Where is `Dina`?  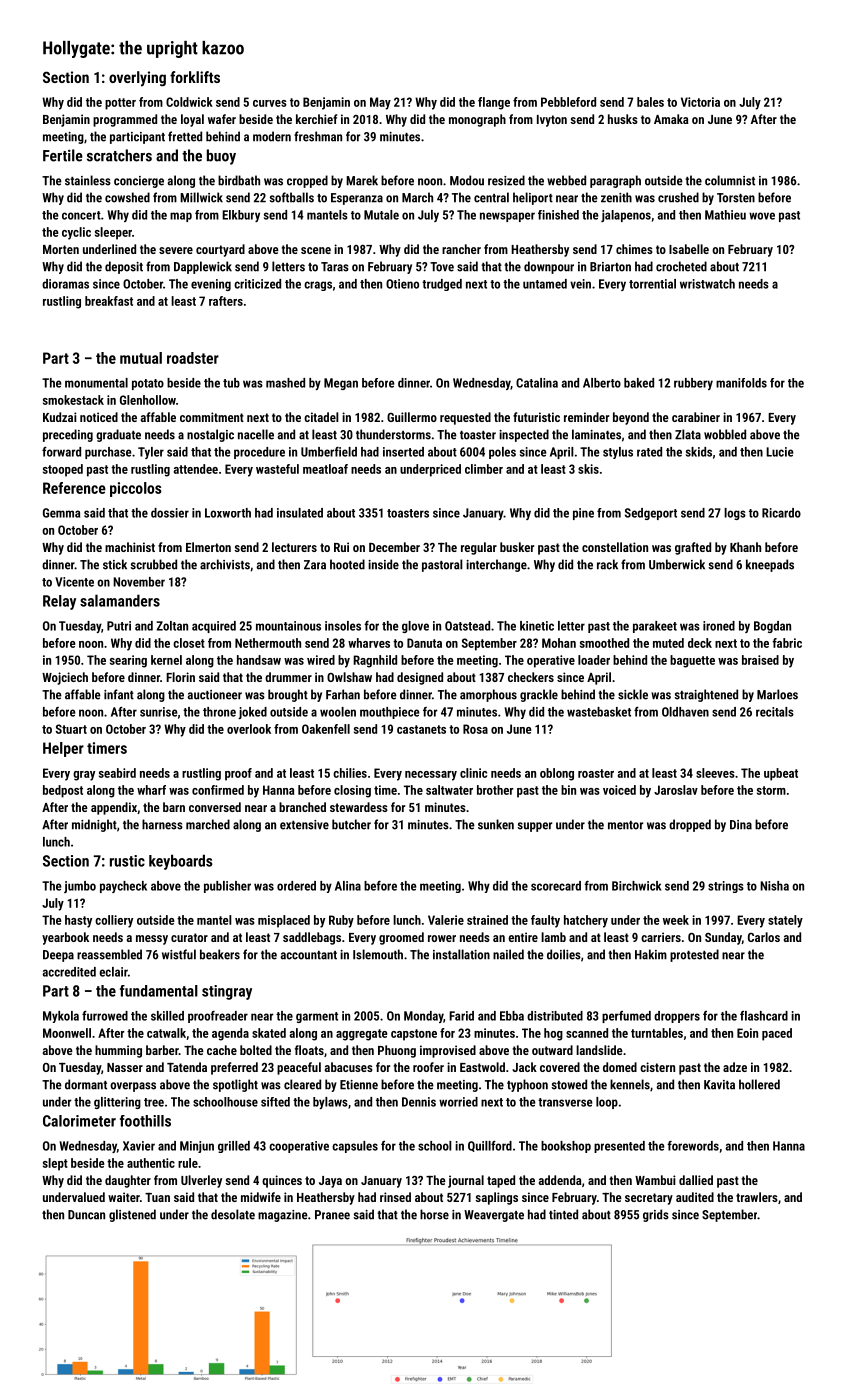 Dina is located at coordinates (741, 825).
